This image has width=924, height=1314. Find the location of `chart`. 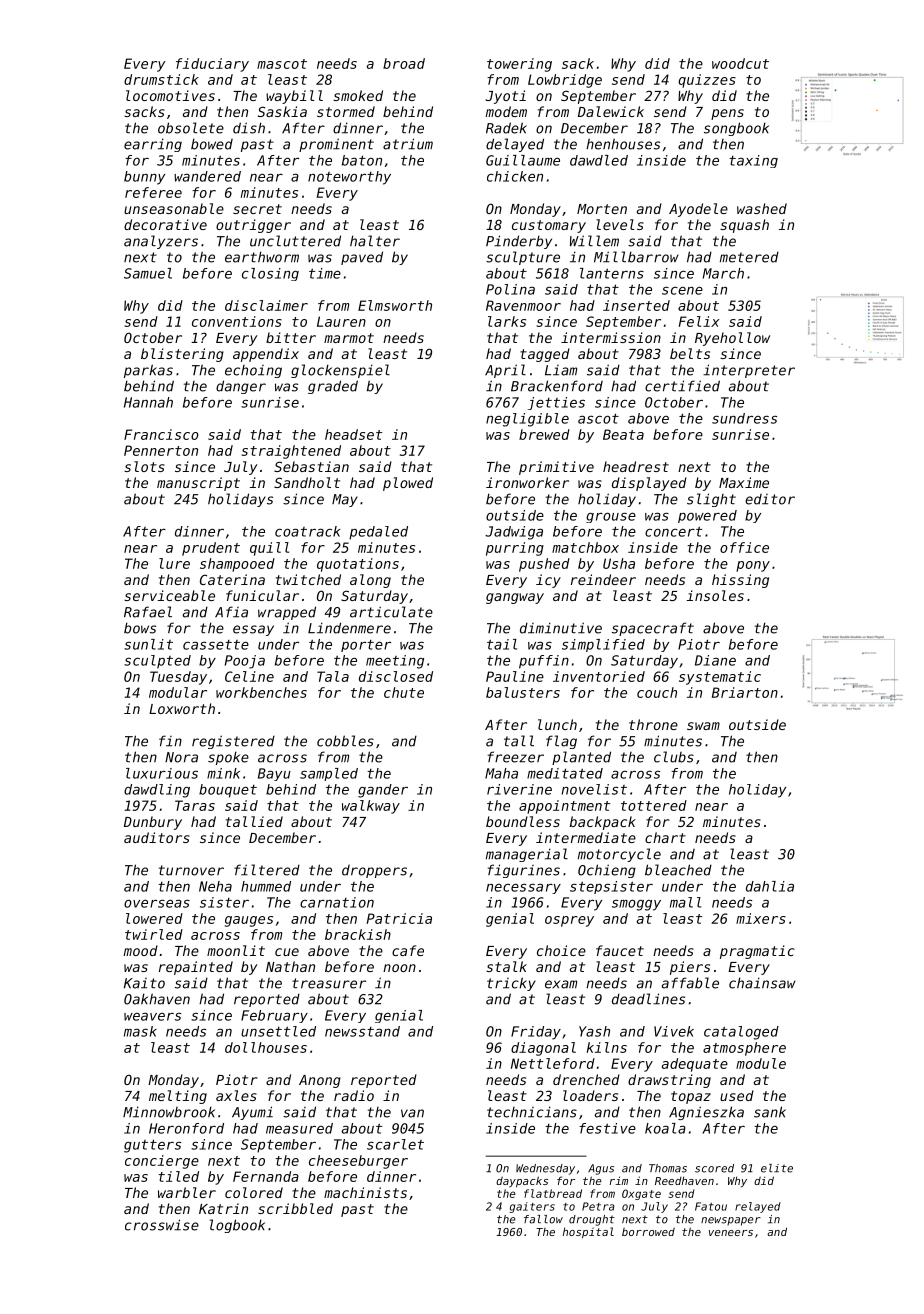

chart is located at coordinates (665, 837).
